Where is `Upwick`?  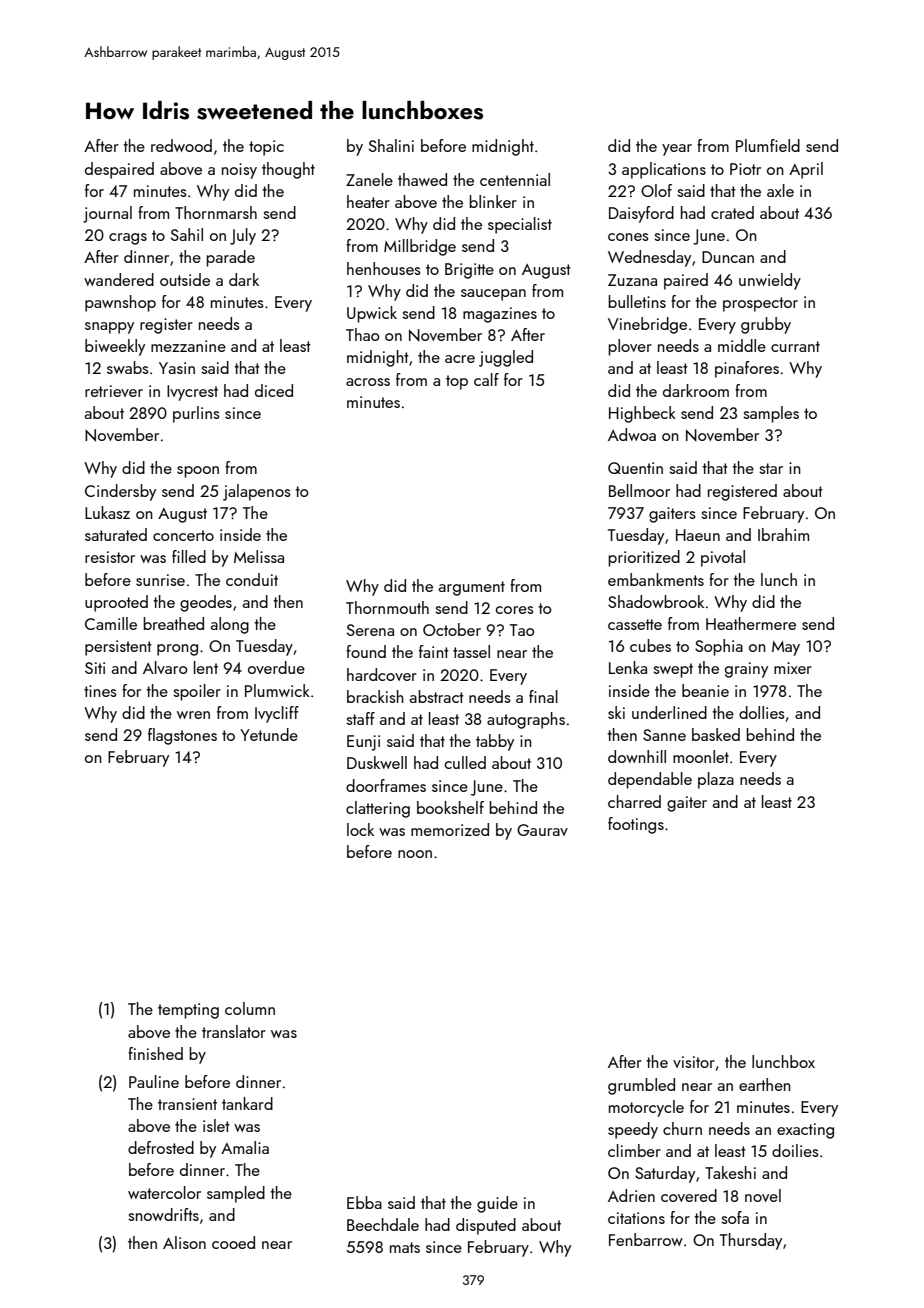
Upwick is located at coordinates (372, 314).
